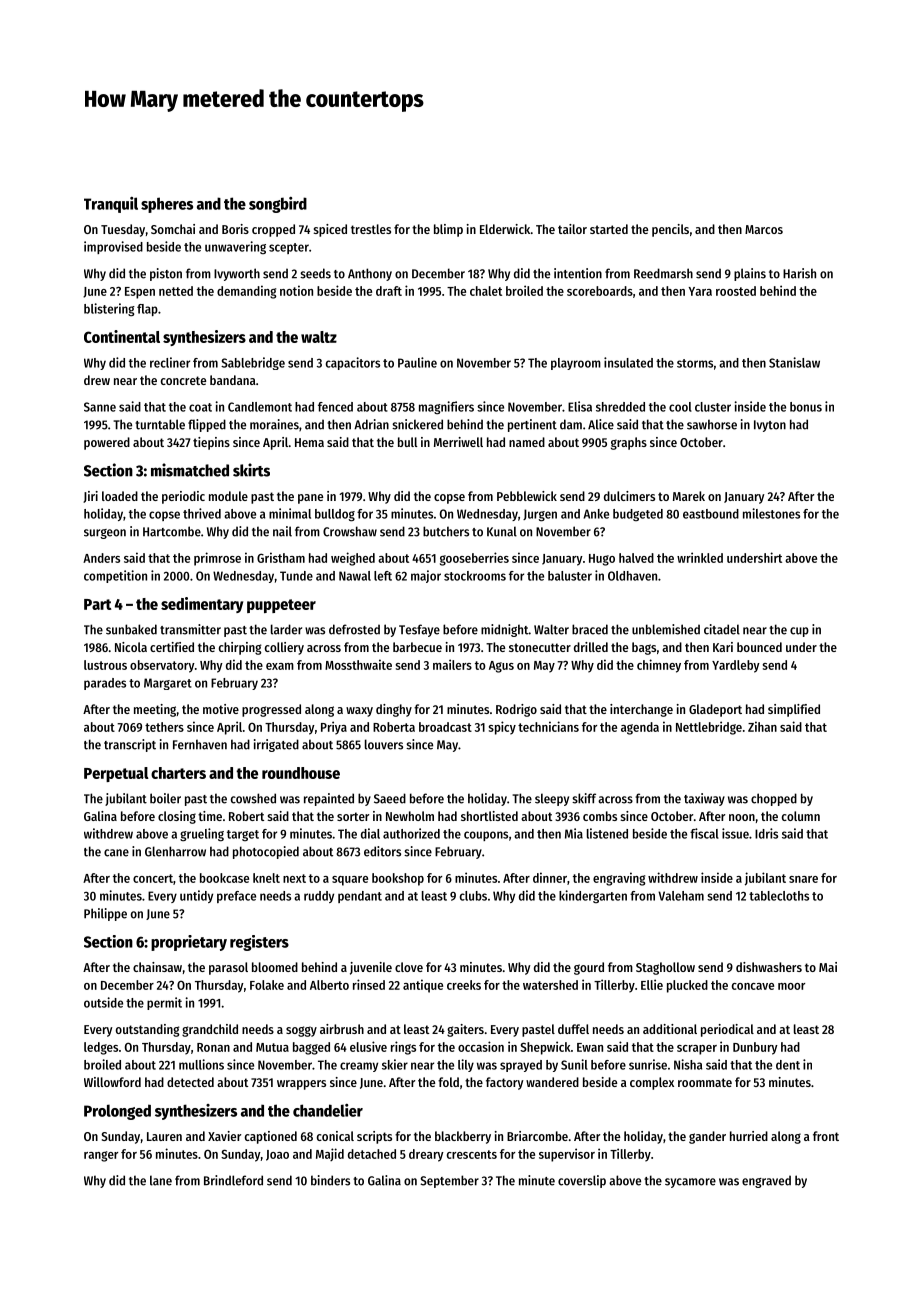  I want to click on Philippe, so click(105, 914).
